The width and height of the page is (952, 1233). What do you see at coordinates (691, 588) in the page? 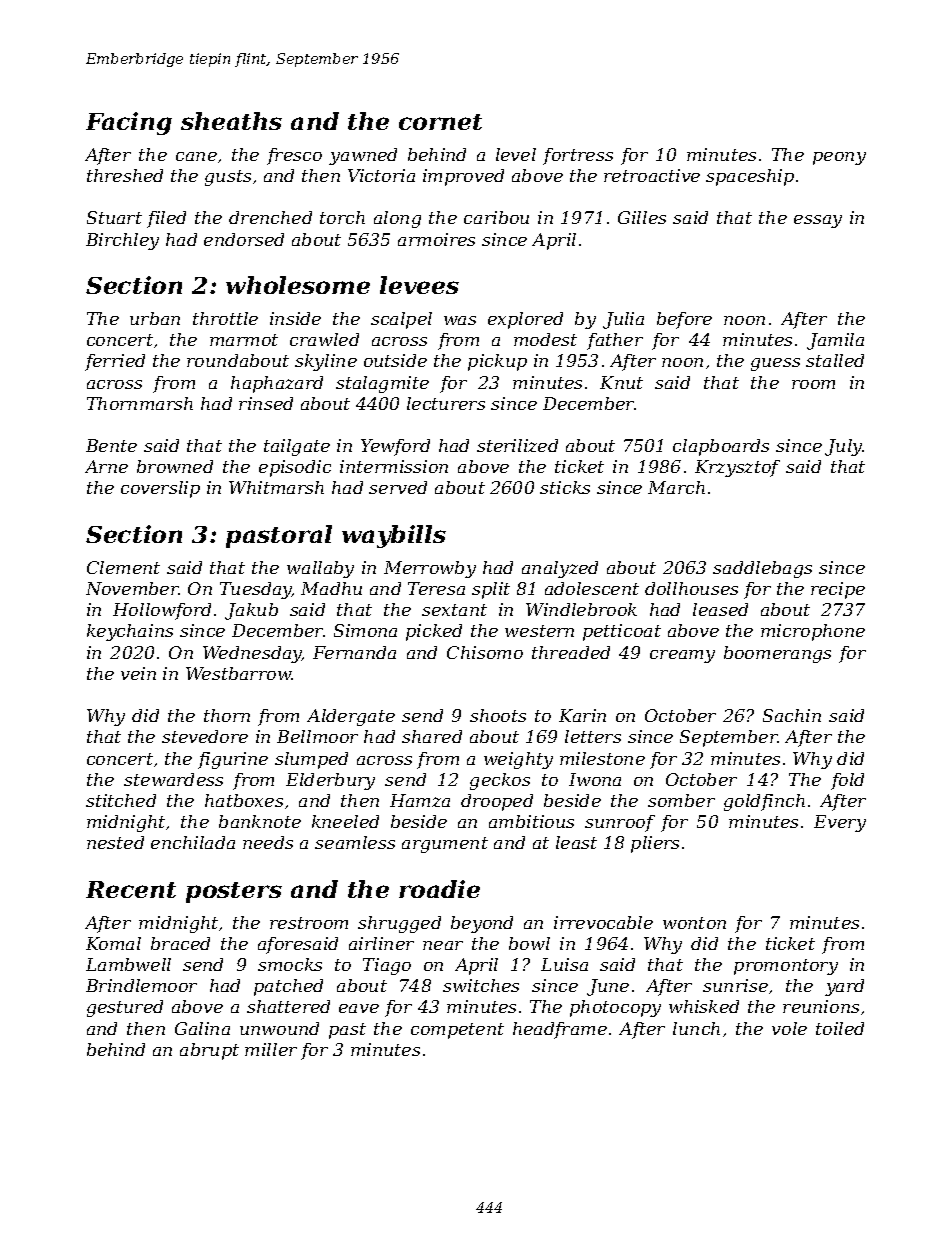
I see `dollhouses` at bounding box center [691, 588].
